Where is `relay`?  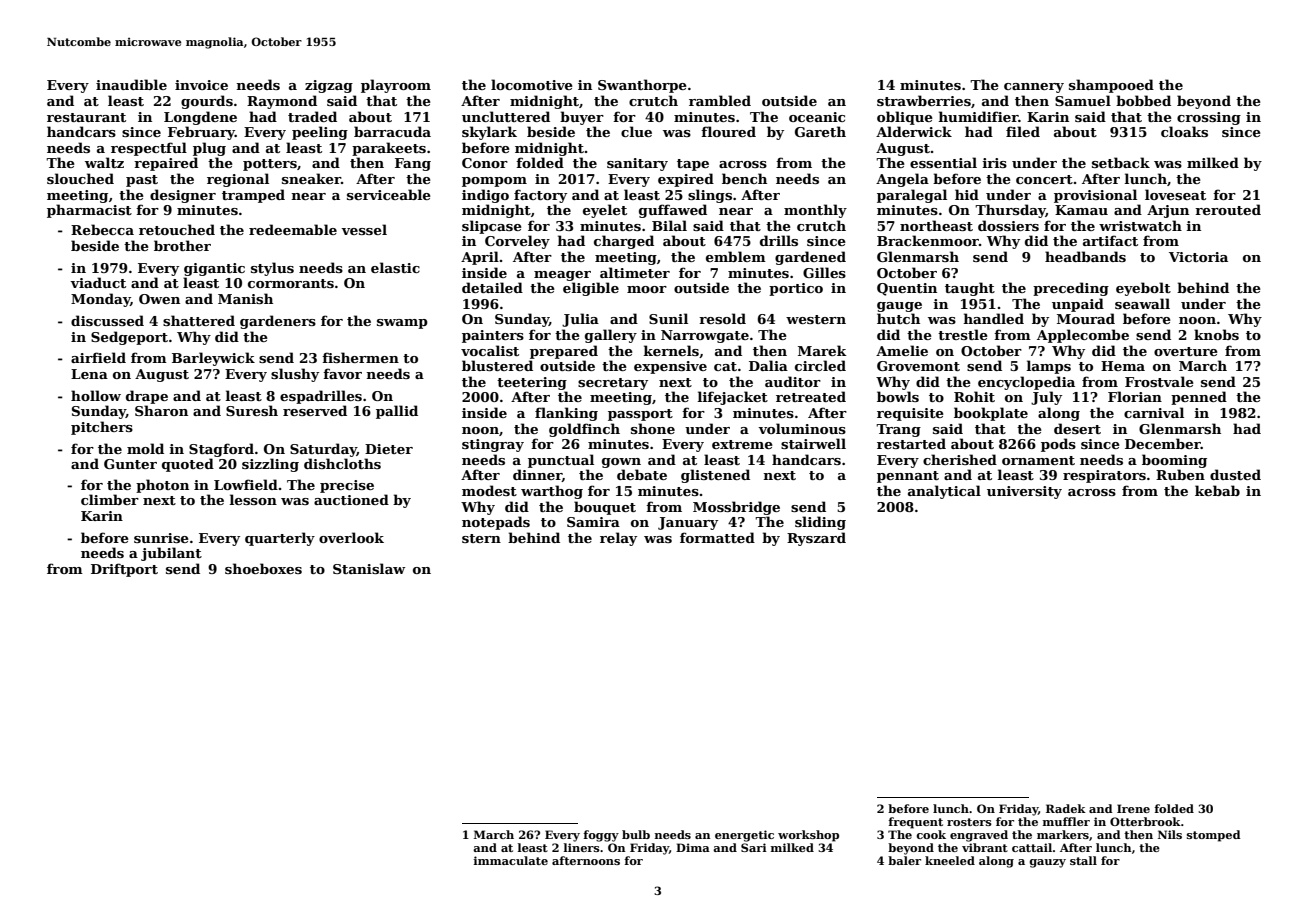
relay is located at coordinates (618, 539).
